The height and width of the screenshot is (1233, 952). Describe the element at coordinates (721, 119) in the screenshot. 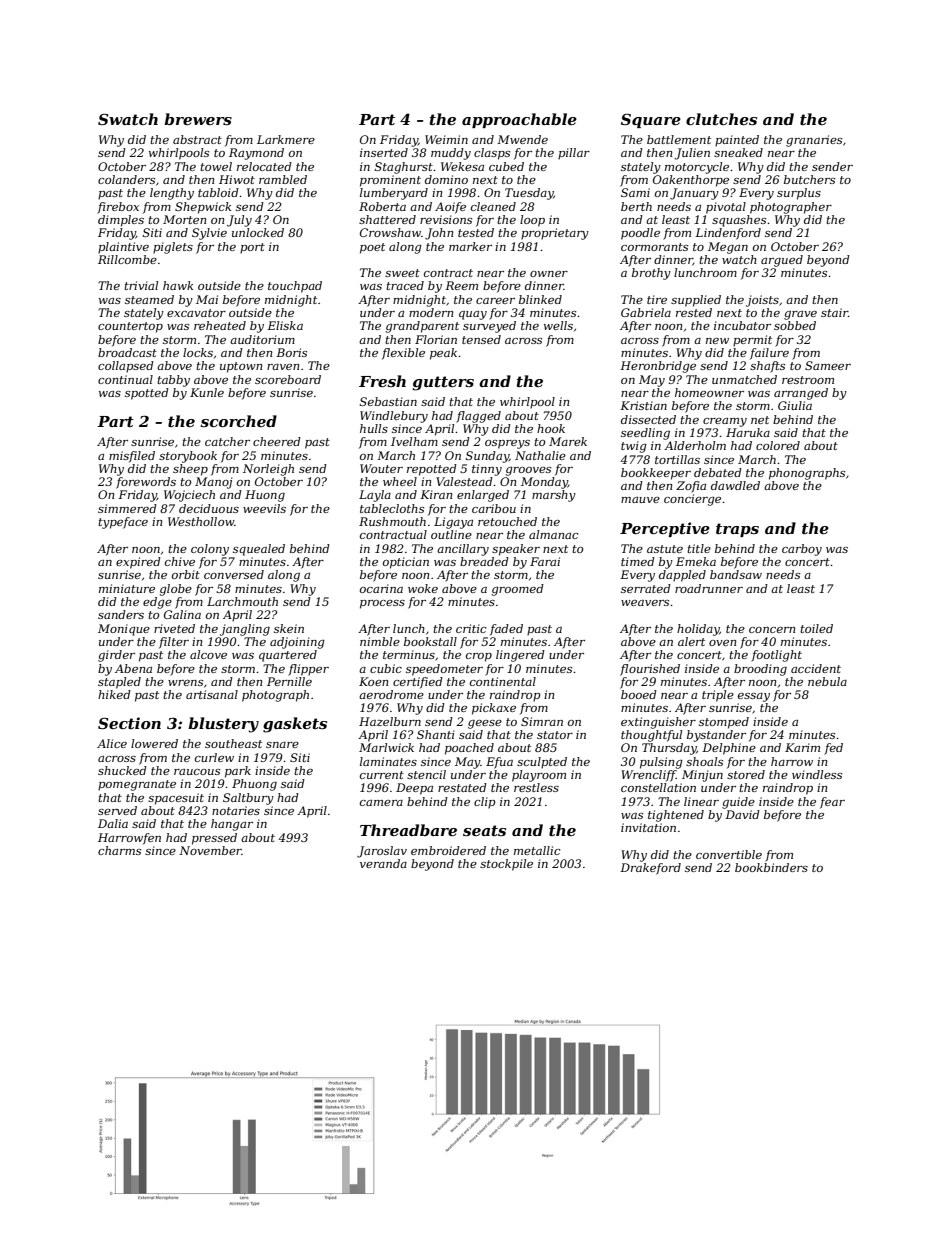

I see `clutches` at that location.
